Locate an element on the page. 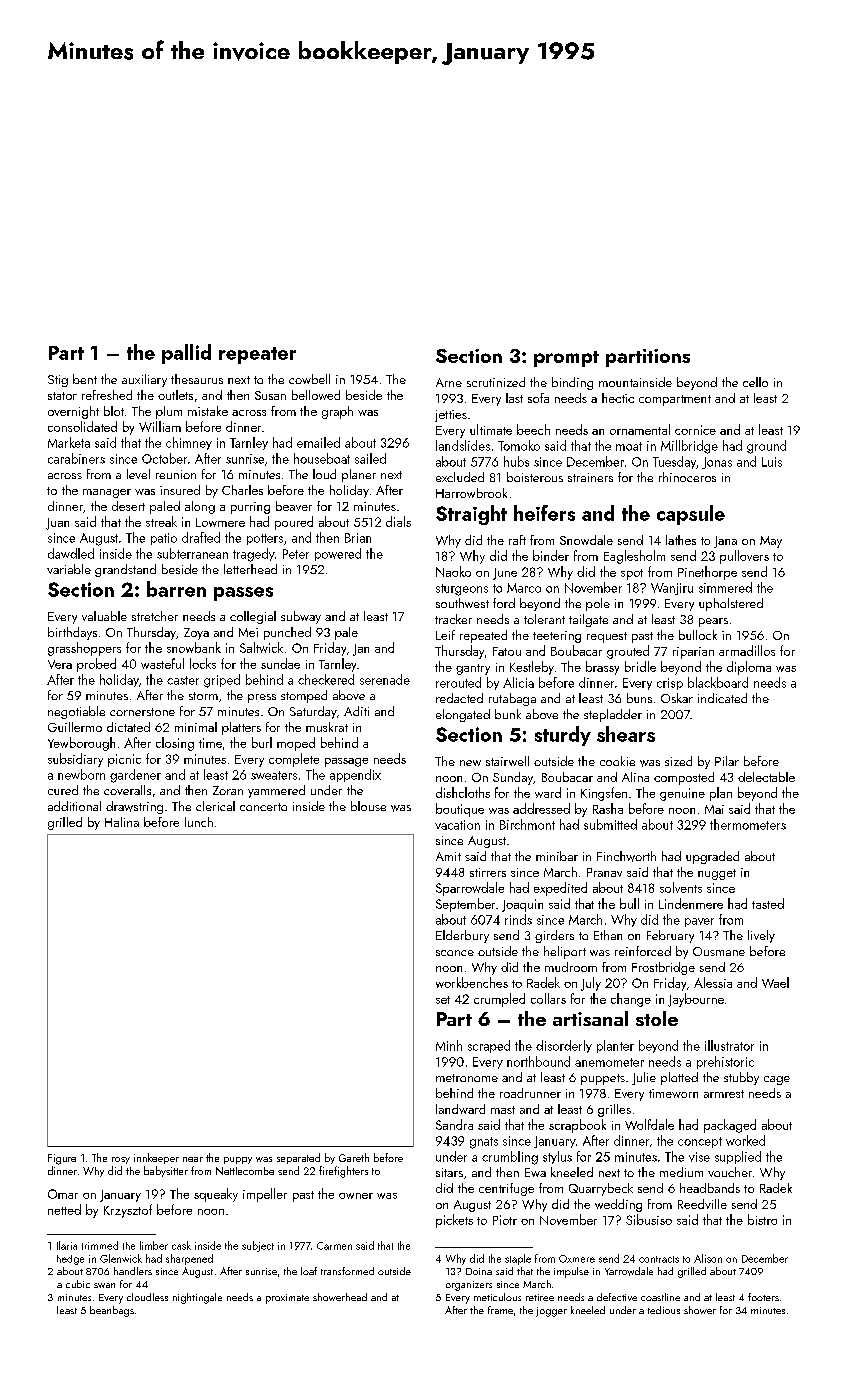 The width and height of the page is (849, 1400). bunk is located at coordinates (508, 714).
